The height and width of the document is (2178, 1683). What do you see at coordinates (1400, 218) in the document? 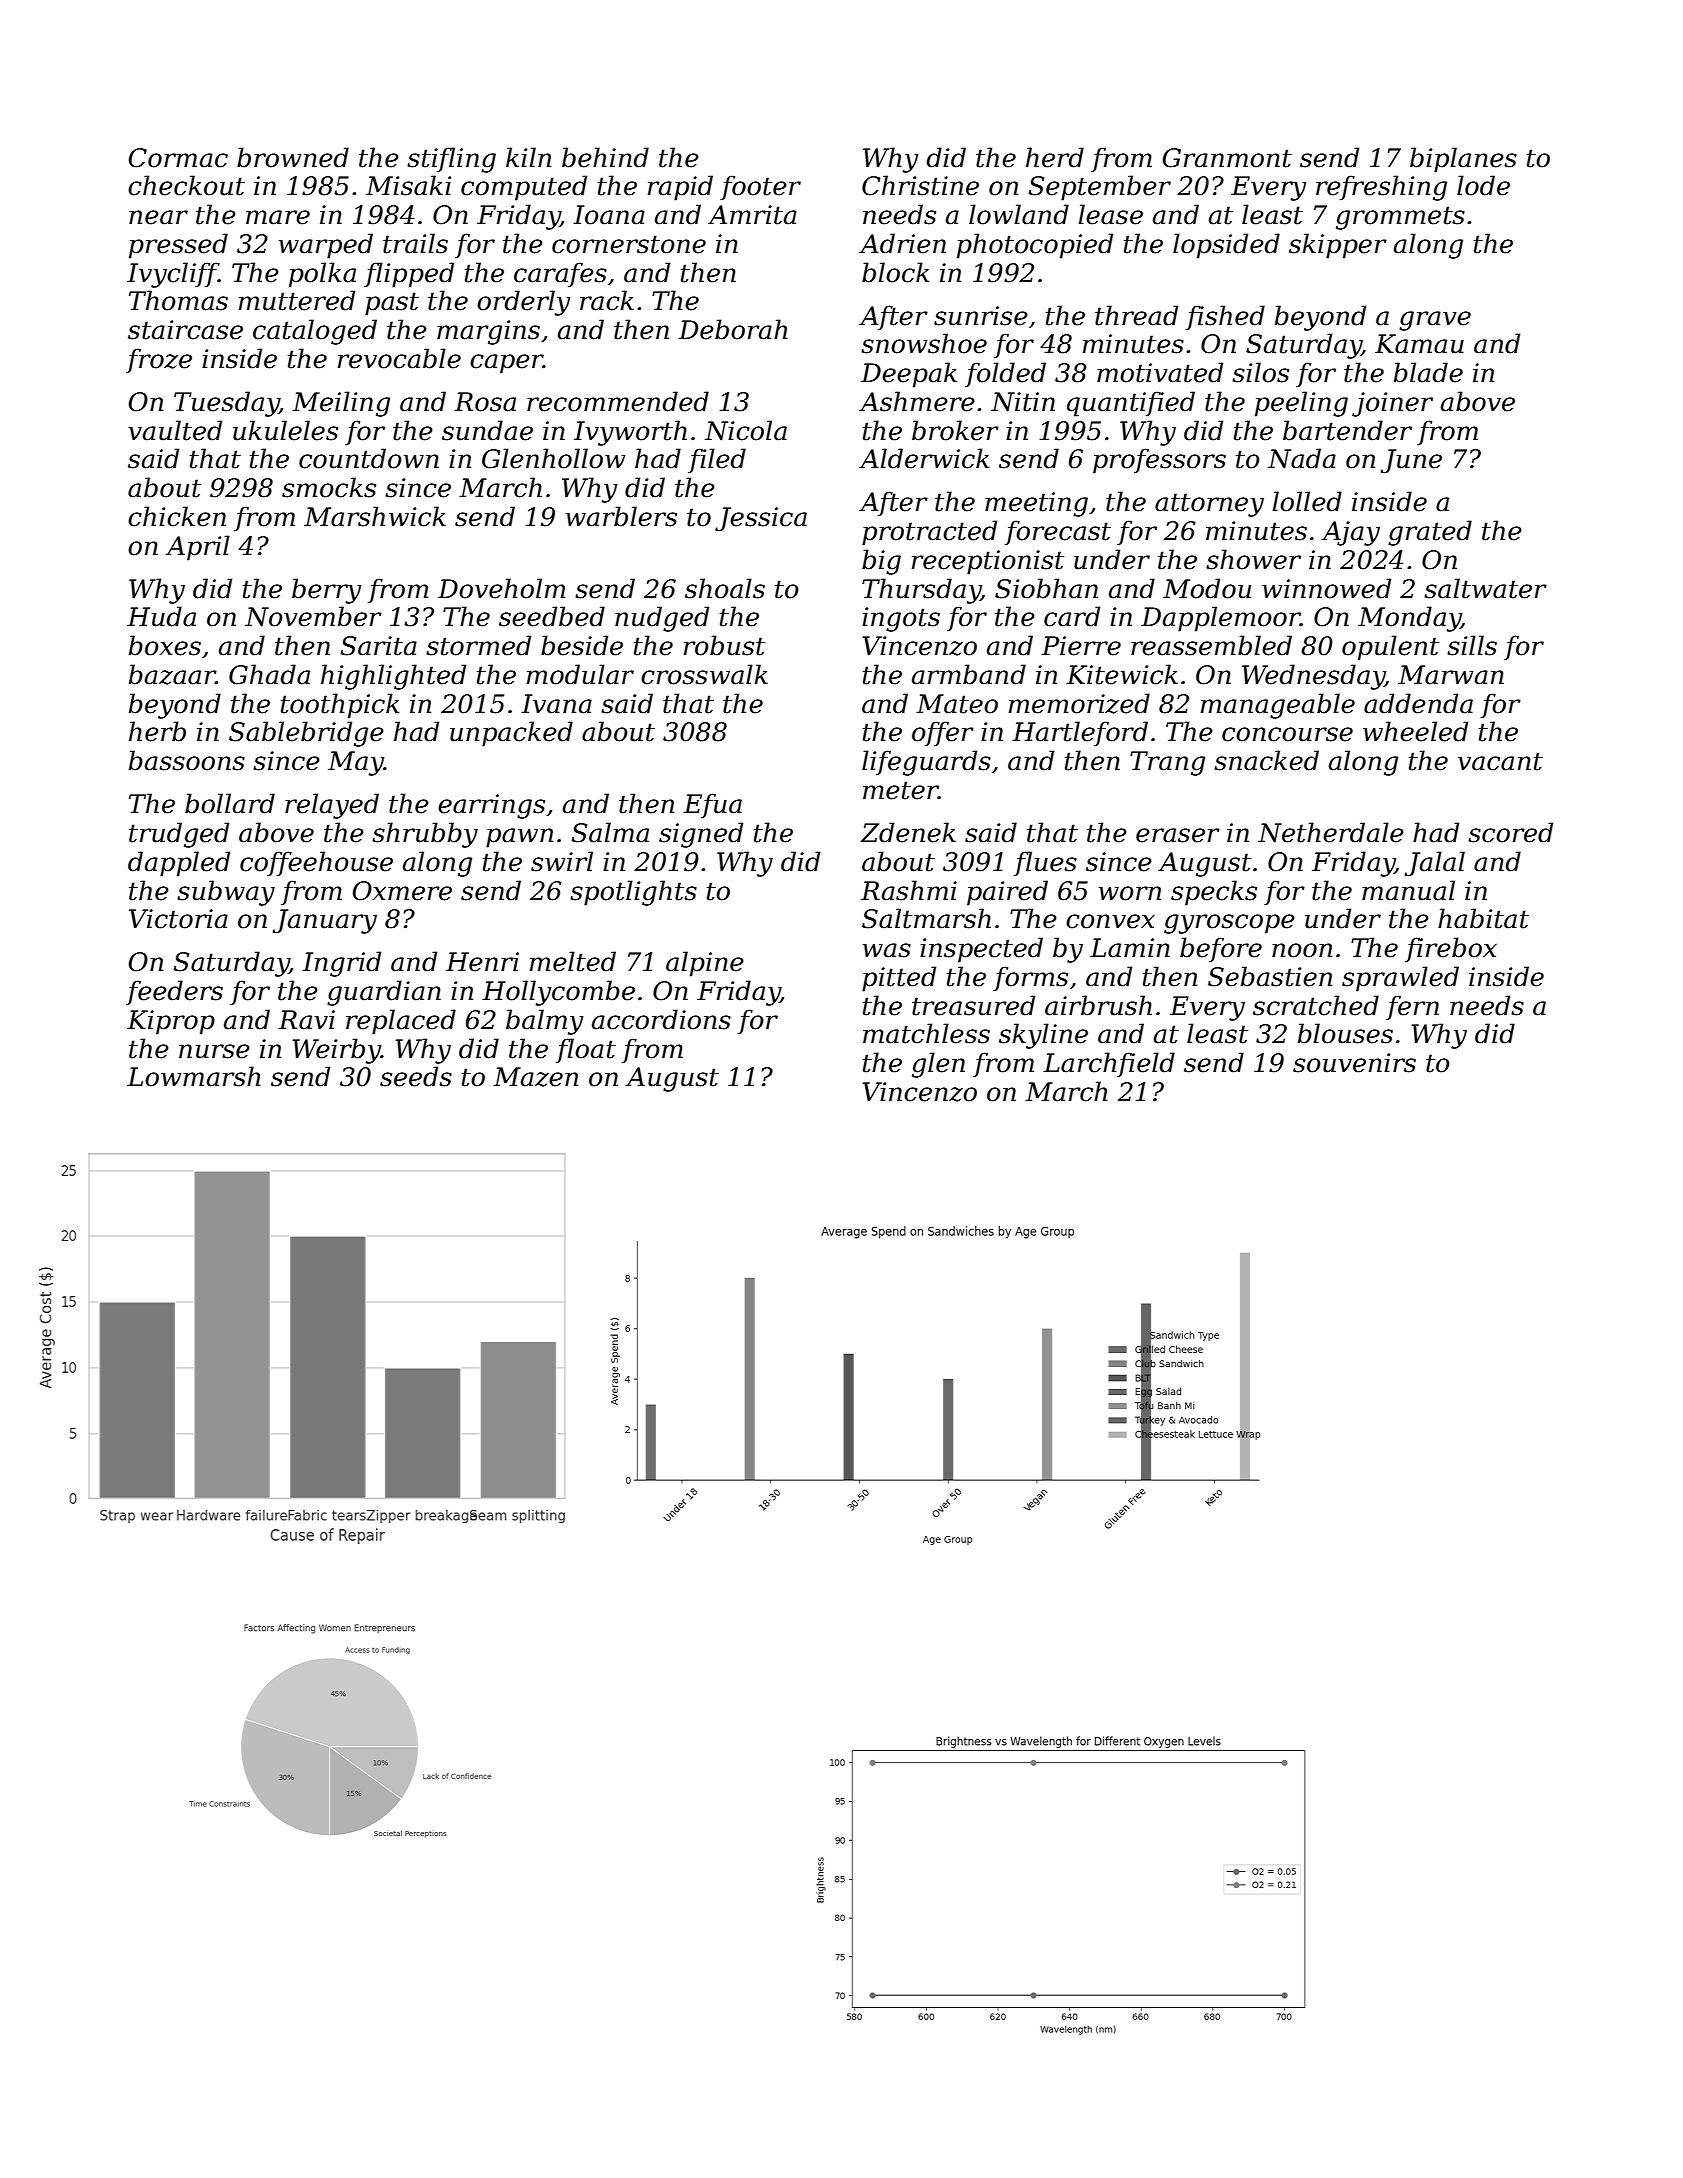
I see `grommets` at bounding box center [1400, 218].
